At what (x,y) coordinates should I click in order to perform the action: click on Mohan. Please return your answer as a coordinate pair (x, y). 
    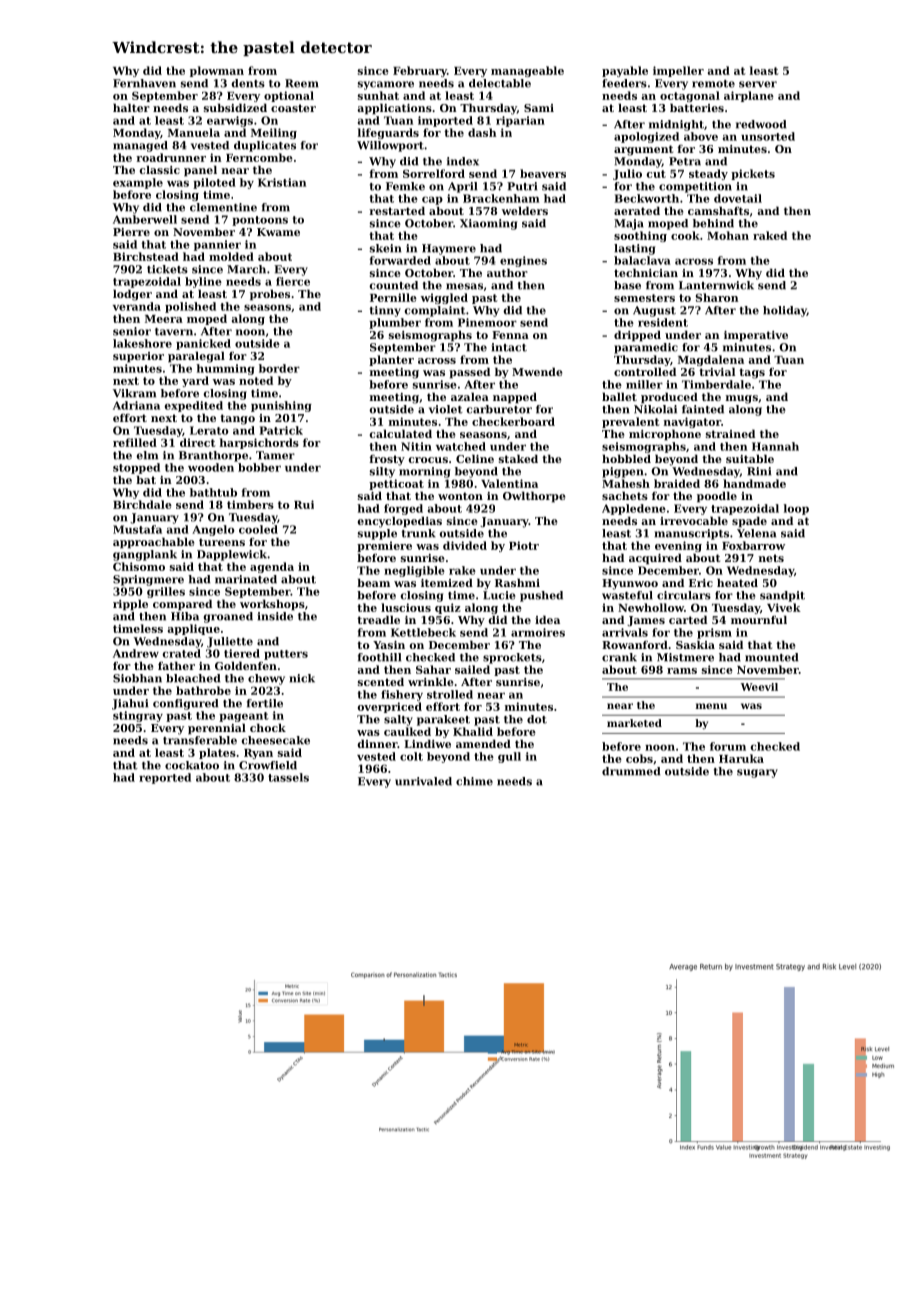
    Looking at the image, I should click on (728, 235).
